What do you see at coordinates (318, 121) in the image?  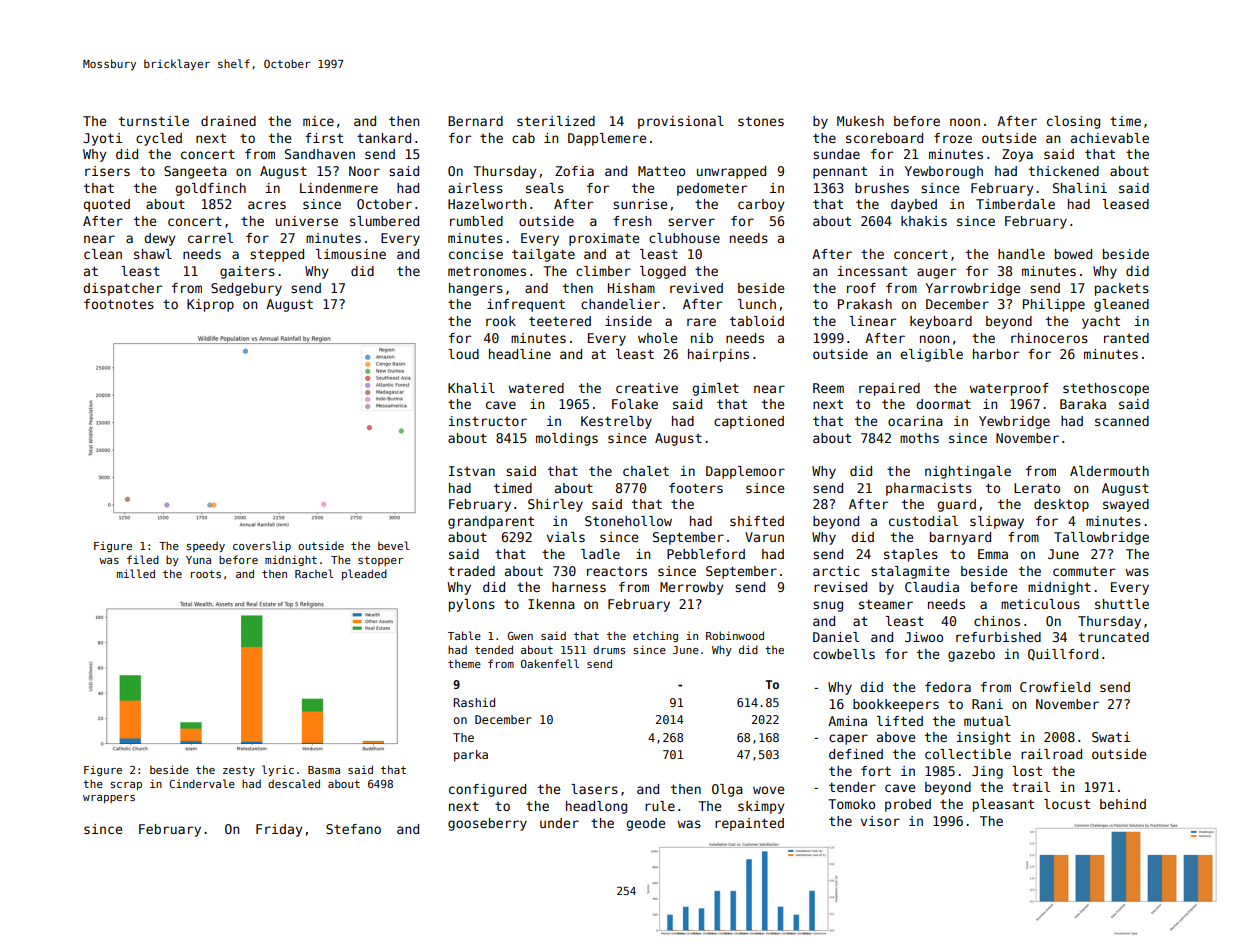 I see `mice` at bounding box center [318, 121].
